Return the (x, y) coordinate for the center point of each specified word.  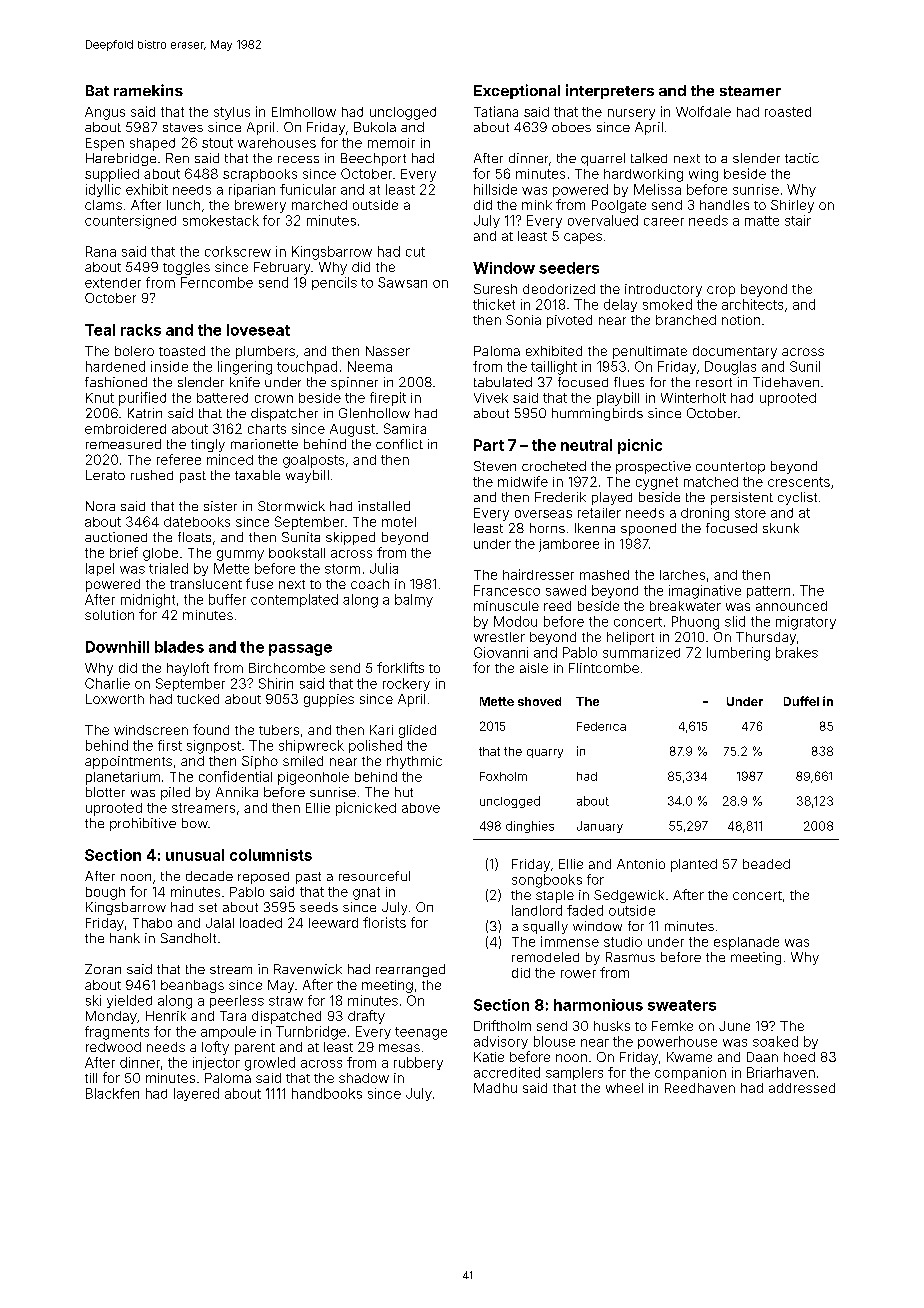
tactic (802, 158)
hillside (495, 189)
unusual (195, 855)
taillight (554, 368)
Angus (105, 113)
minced (230, 459)
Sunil (805, 366)
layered (196, 1094)
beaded (766, 864)
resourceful (374, 876)
